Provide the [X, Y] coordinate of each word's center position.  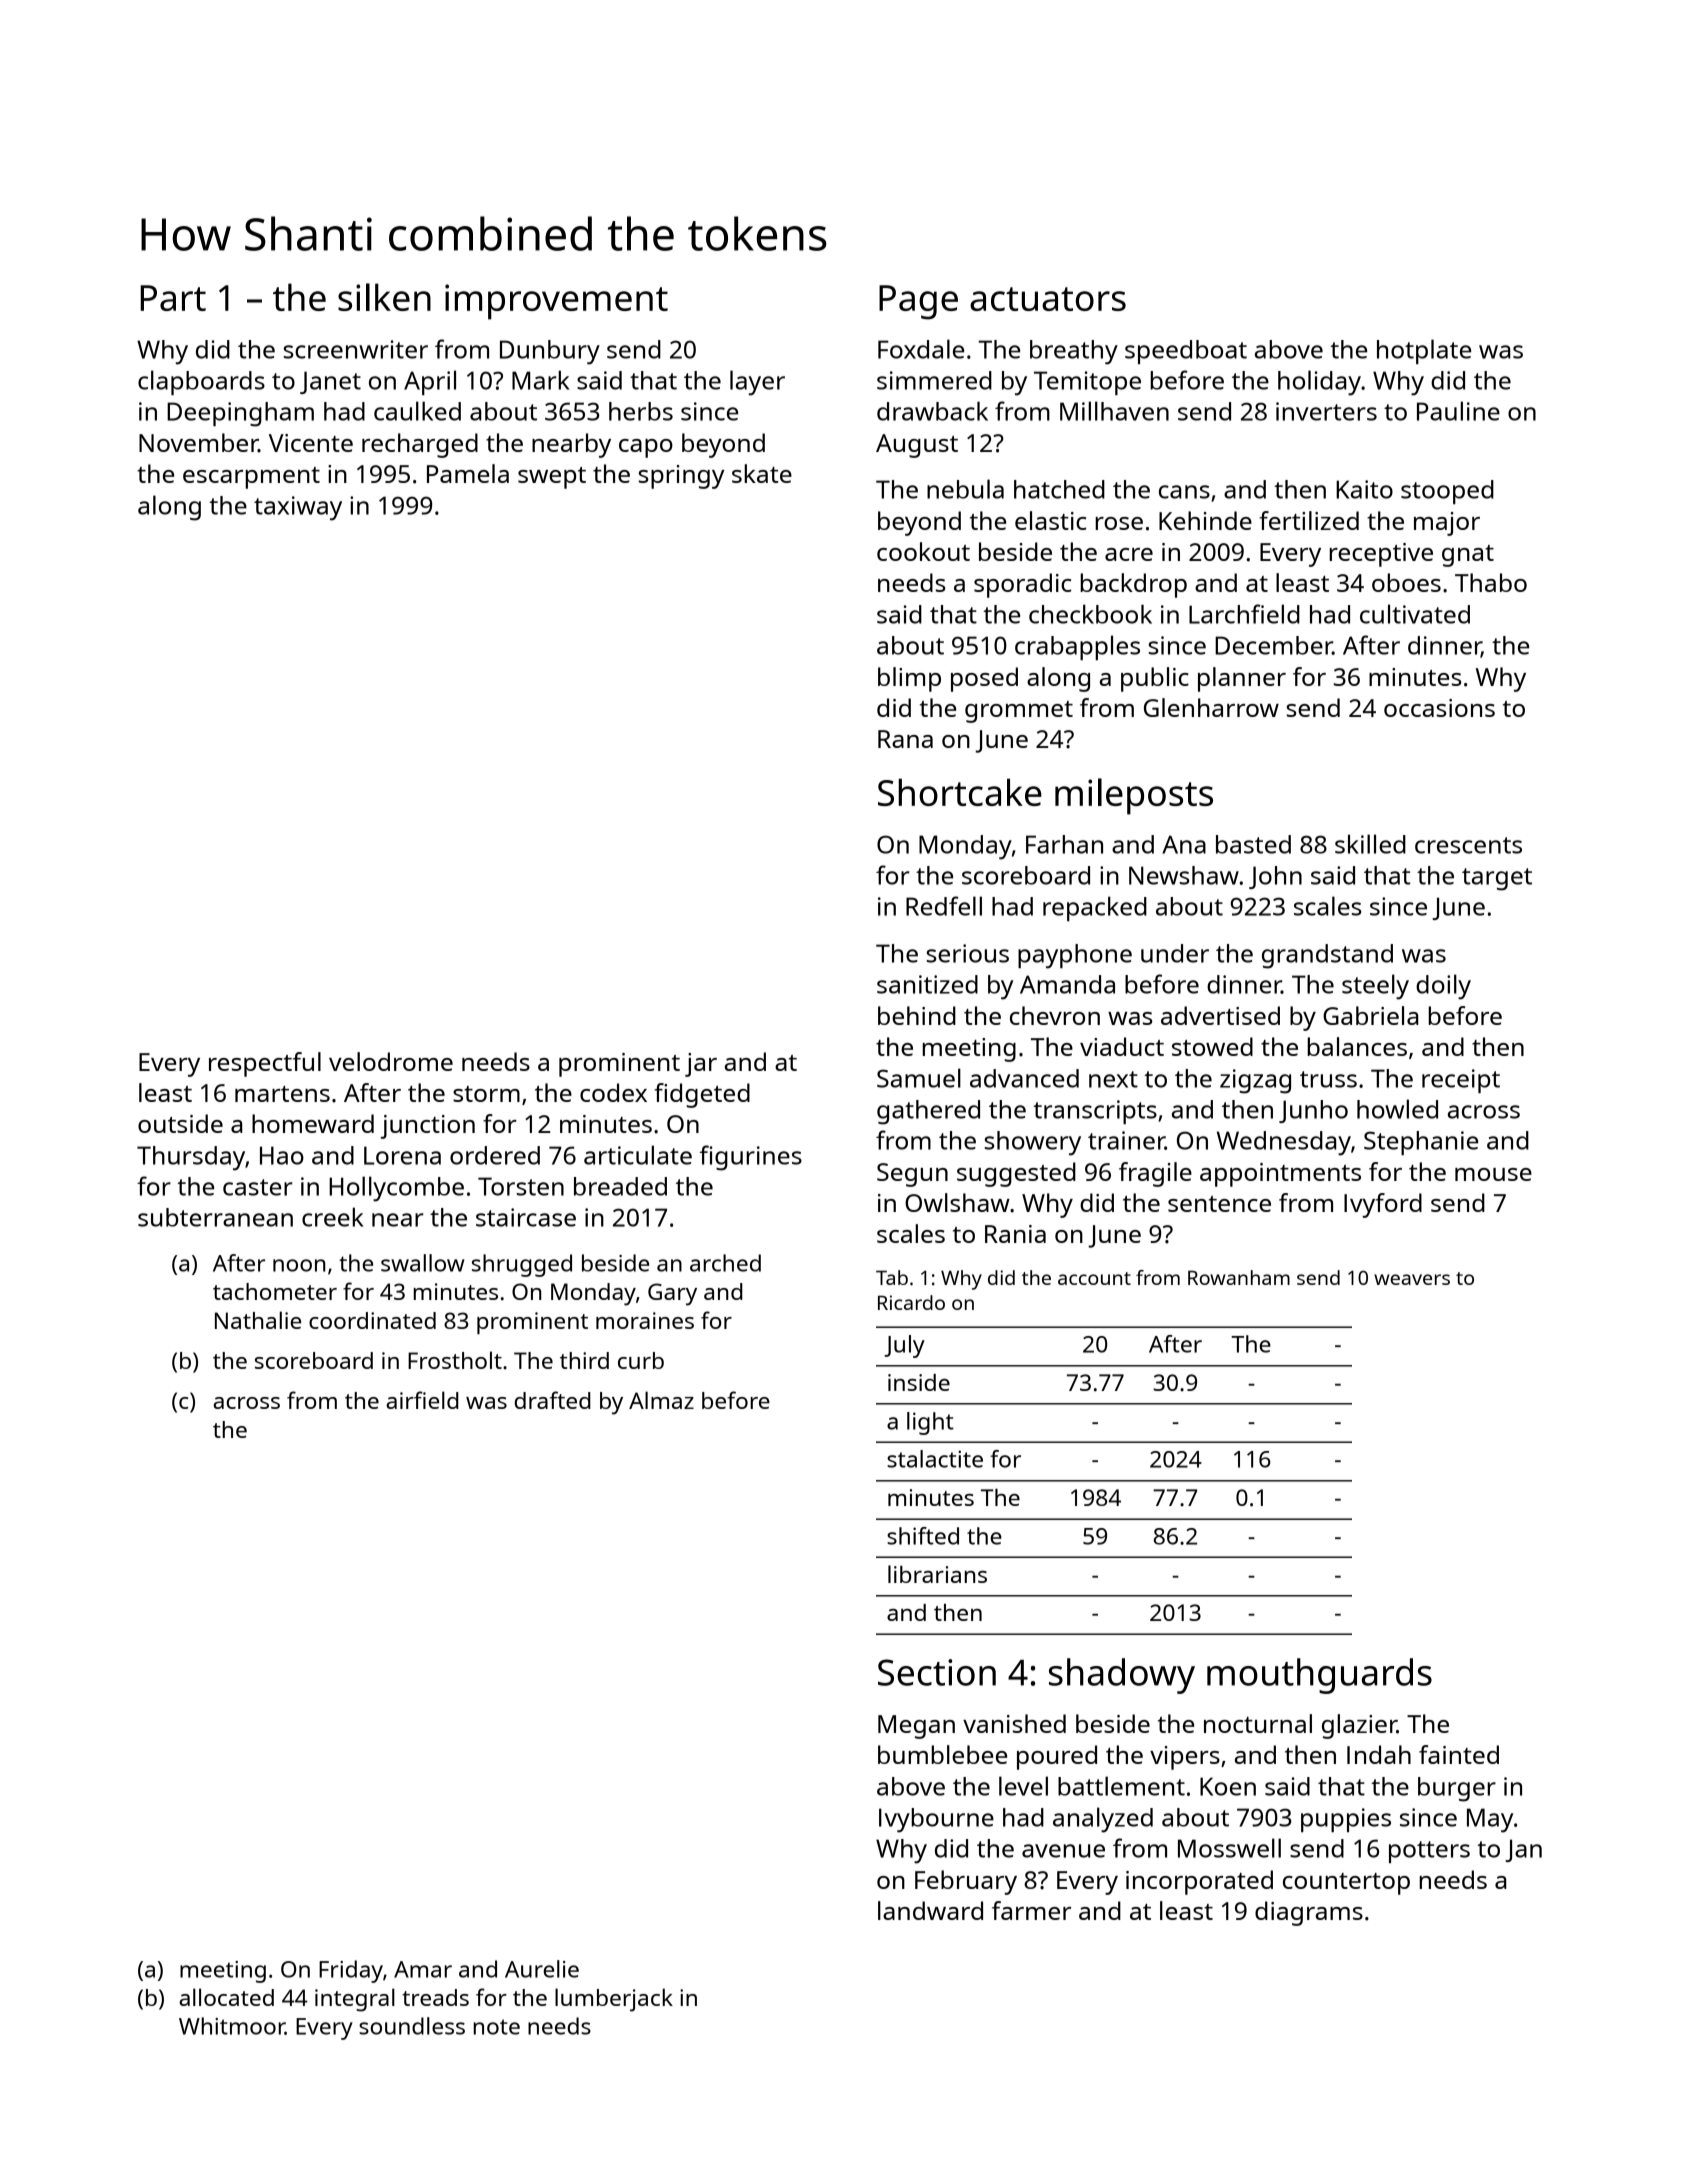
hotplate [1424, 351]
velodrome [391, 1061]
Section [937, 1672]
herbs [641, 411]
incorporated [1199, 1882]
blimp [909, 679]
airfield [422, 1400]
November [198, 442]
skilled [1370, 844]
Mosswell [1229, 1848]
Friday [351, 1971]
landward [930, 1910]
